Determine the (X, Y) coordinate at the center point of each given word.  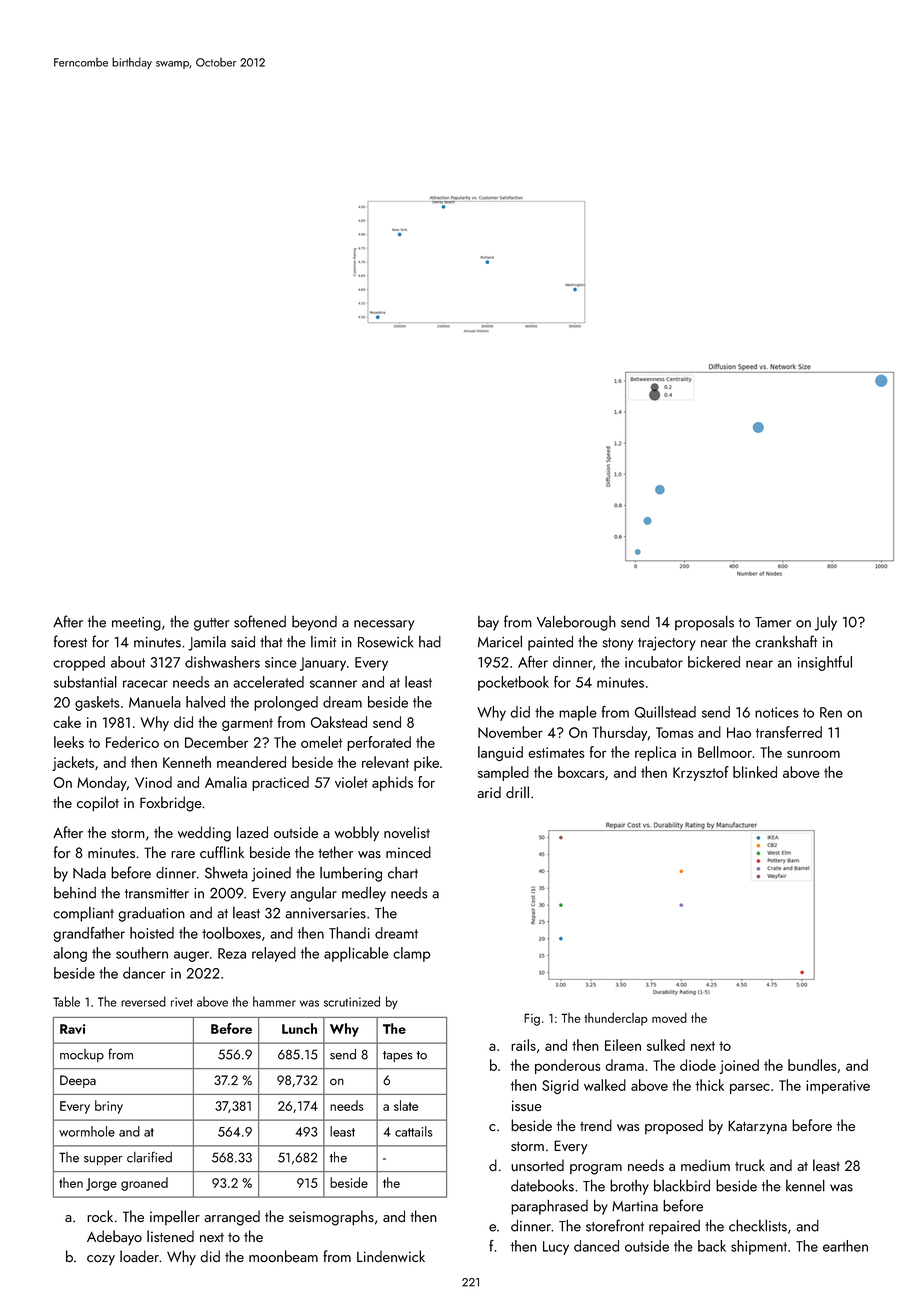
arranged (232, 1218)
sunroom (813, 754)
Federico (132, 742)
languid (500, 753)
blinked (755, 772)
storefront (615, 1225)
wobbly (357, 834)
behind (75, 893)
